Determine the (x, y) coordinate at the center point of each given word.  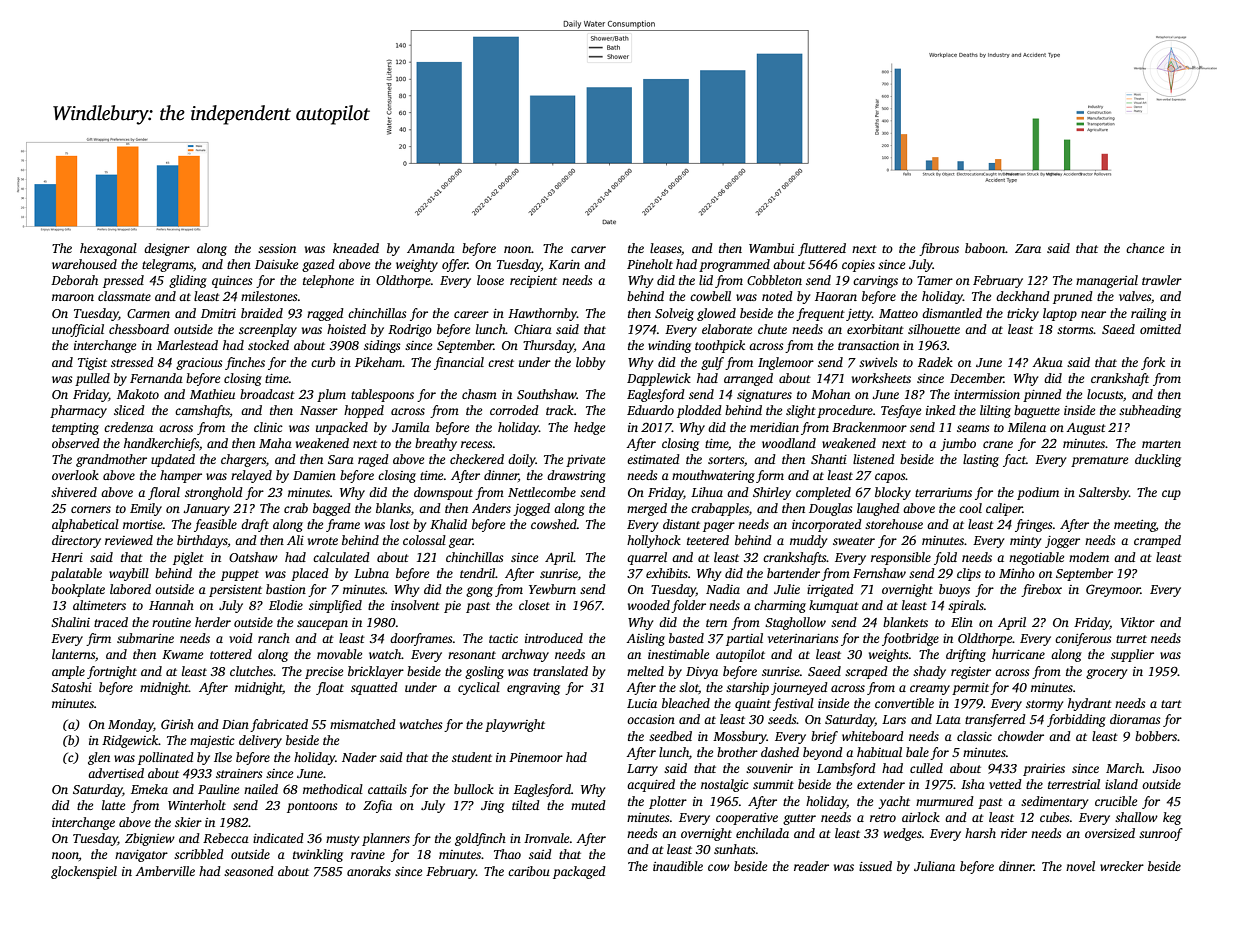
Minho (1017, 573)
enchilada (762, 833)
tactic (503, 638)
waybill (129, 574)
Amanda (431, 248)
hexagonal (108, 249)
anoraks (369, 871)
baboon (985, 248)
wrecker (1122, 866)
